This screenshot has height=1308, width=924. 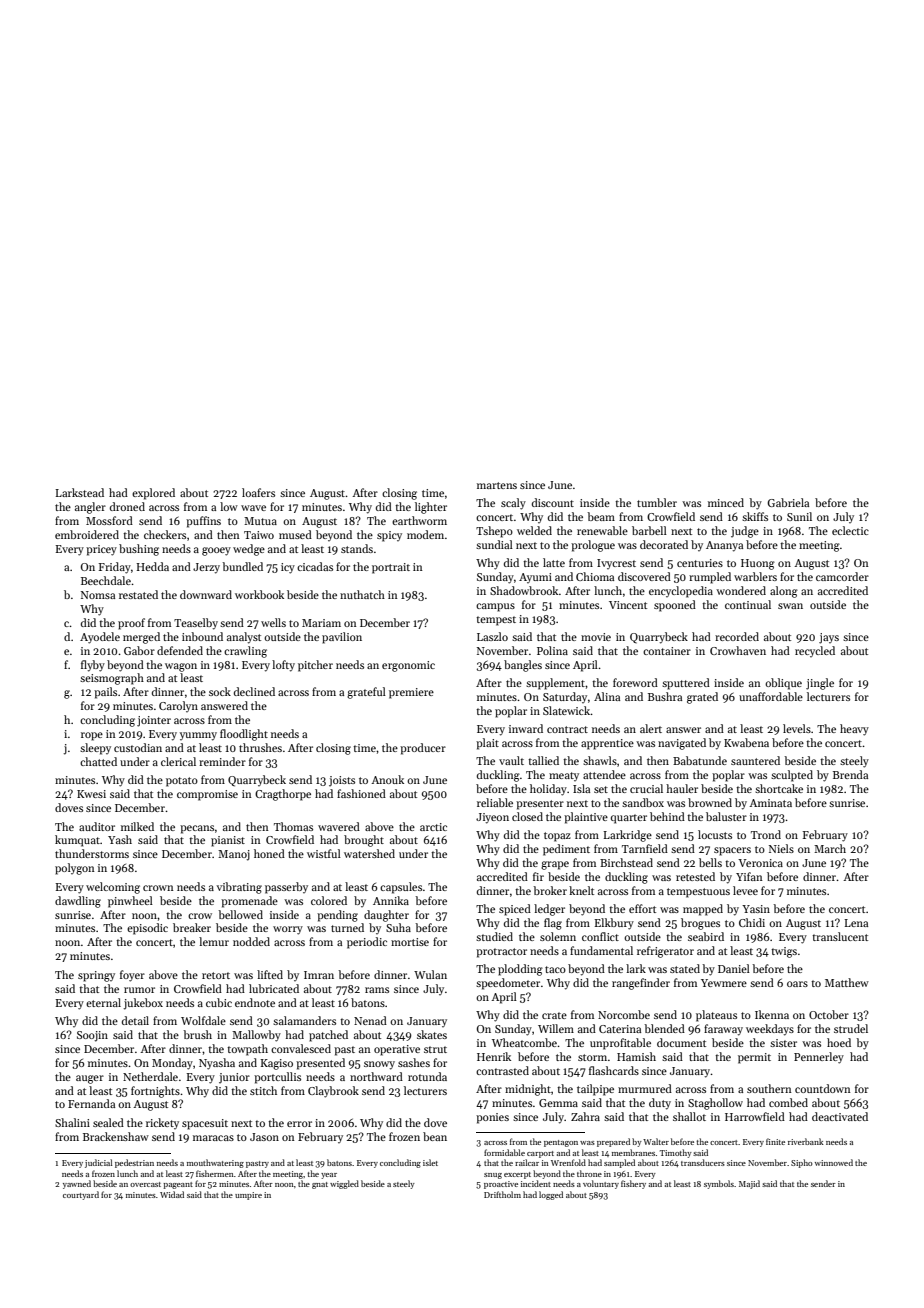 I want to click on eclectic, so click(x=850, y=530).
